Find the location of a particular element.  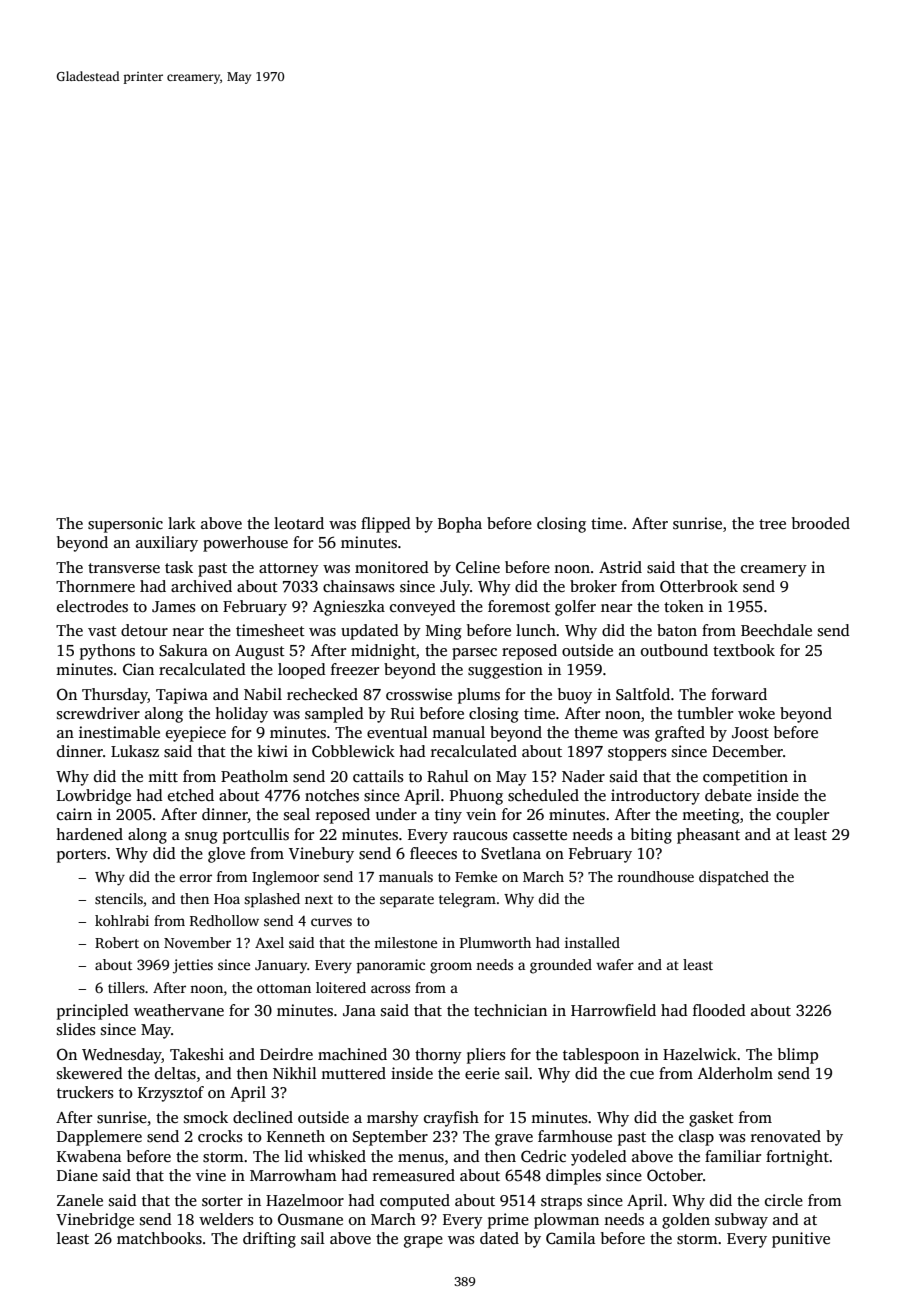

Harrowfield is located at coordinates (613, 1010).
